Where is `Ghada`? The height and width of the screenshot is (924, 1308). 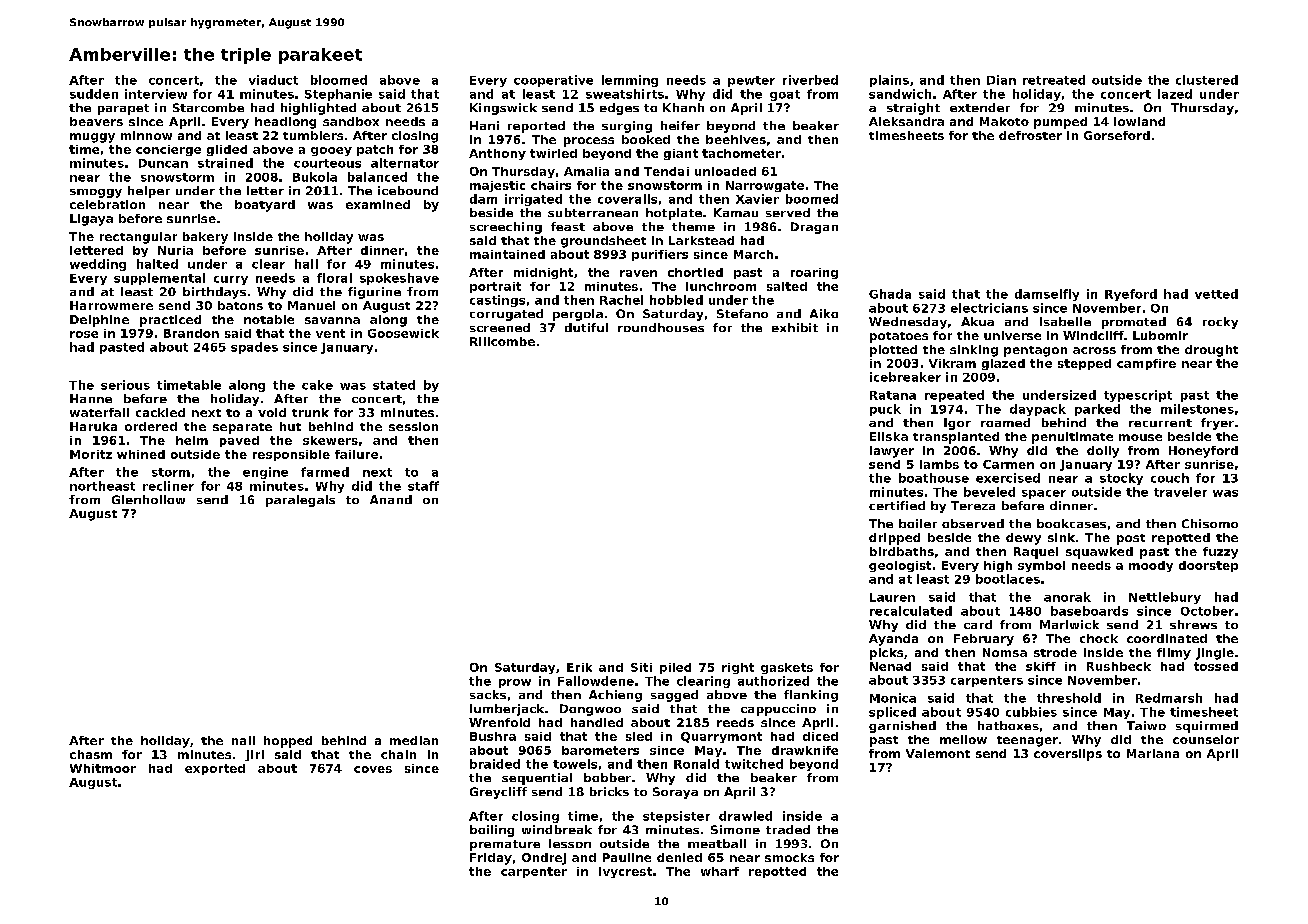
Ghada is located at coordinates (890, 294).
